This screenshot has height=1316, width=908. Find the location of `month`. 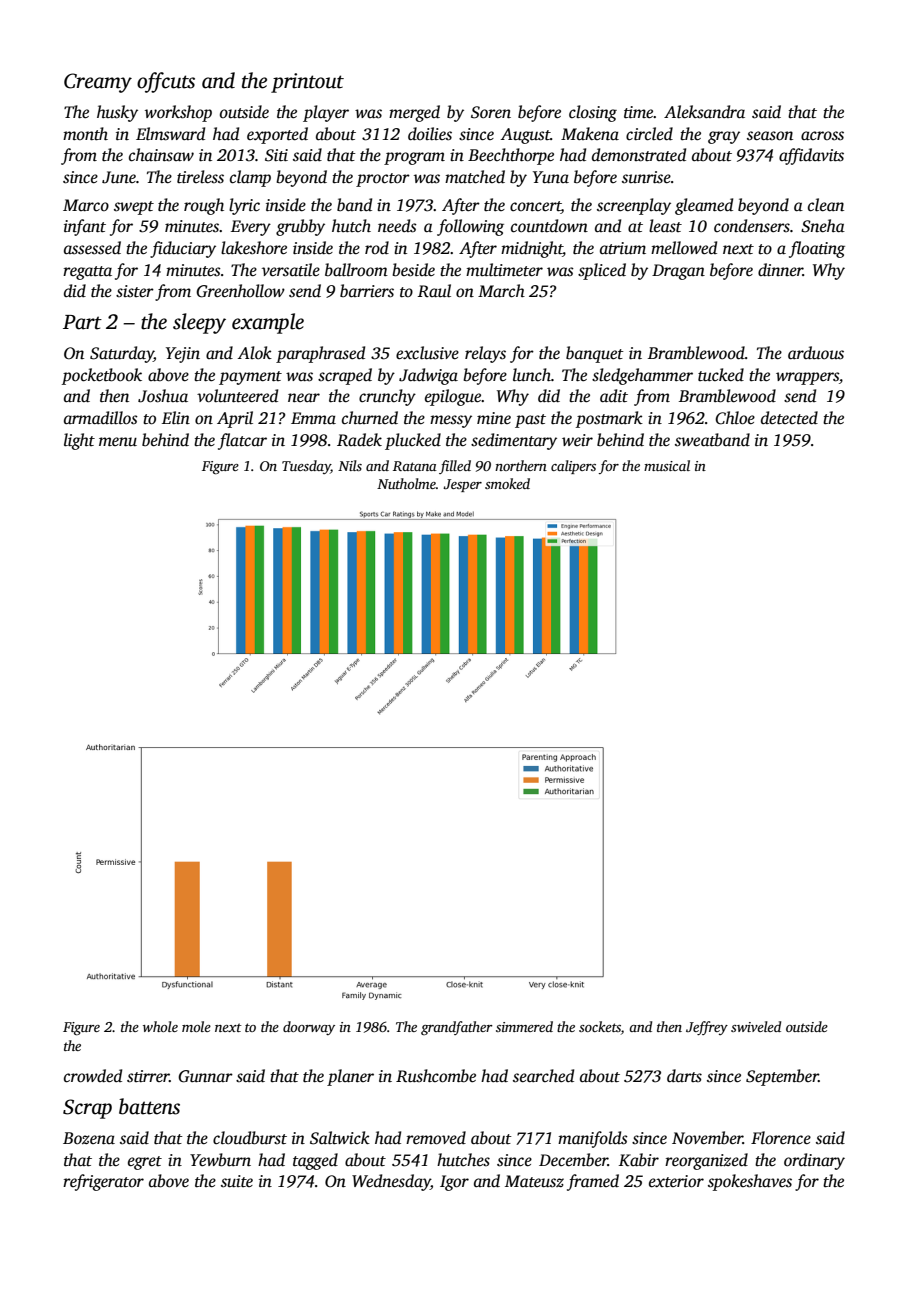

month is located at coordinates (85, 134).
